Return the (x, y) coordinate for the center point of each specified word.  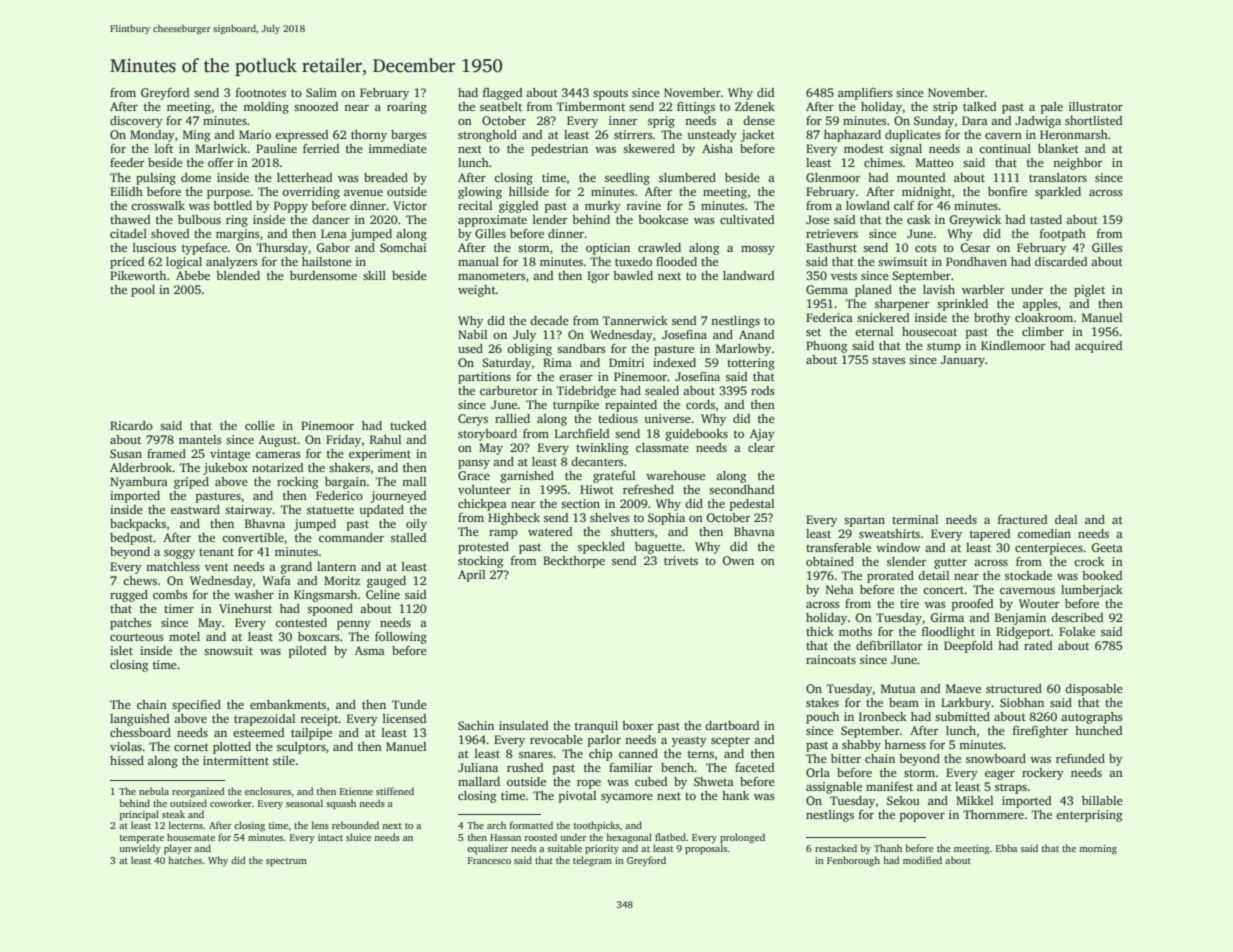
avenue (363, 193)
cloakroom (1044, 317)
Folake (1077, 631)
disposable (1094, 690)
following (401, 638)
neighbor (1077, 164)
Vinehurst (245, 608)
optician (608, 249)
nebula (154, 791)
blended (238, 275)
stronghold (487, 136)
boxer (637, 725)
